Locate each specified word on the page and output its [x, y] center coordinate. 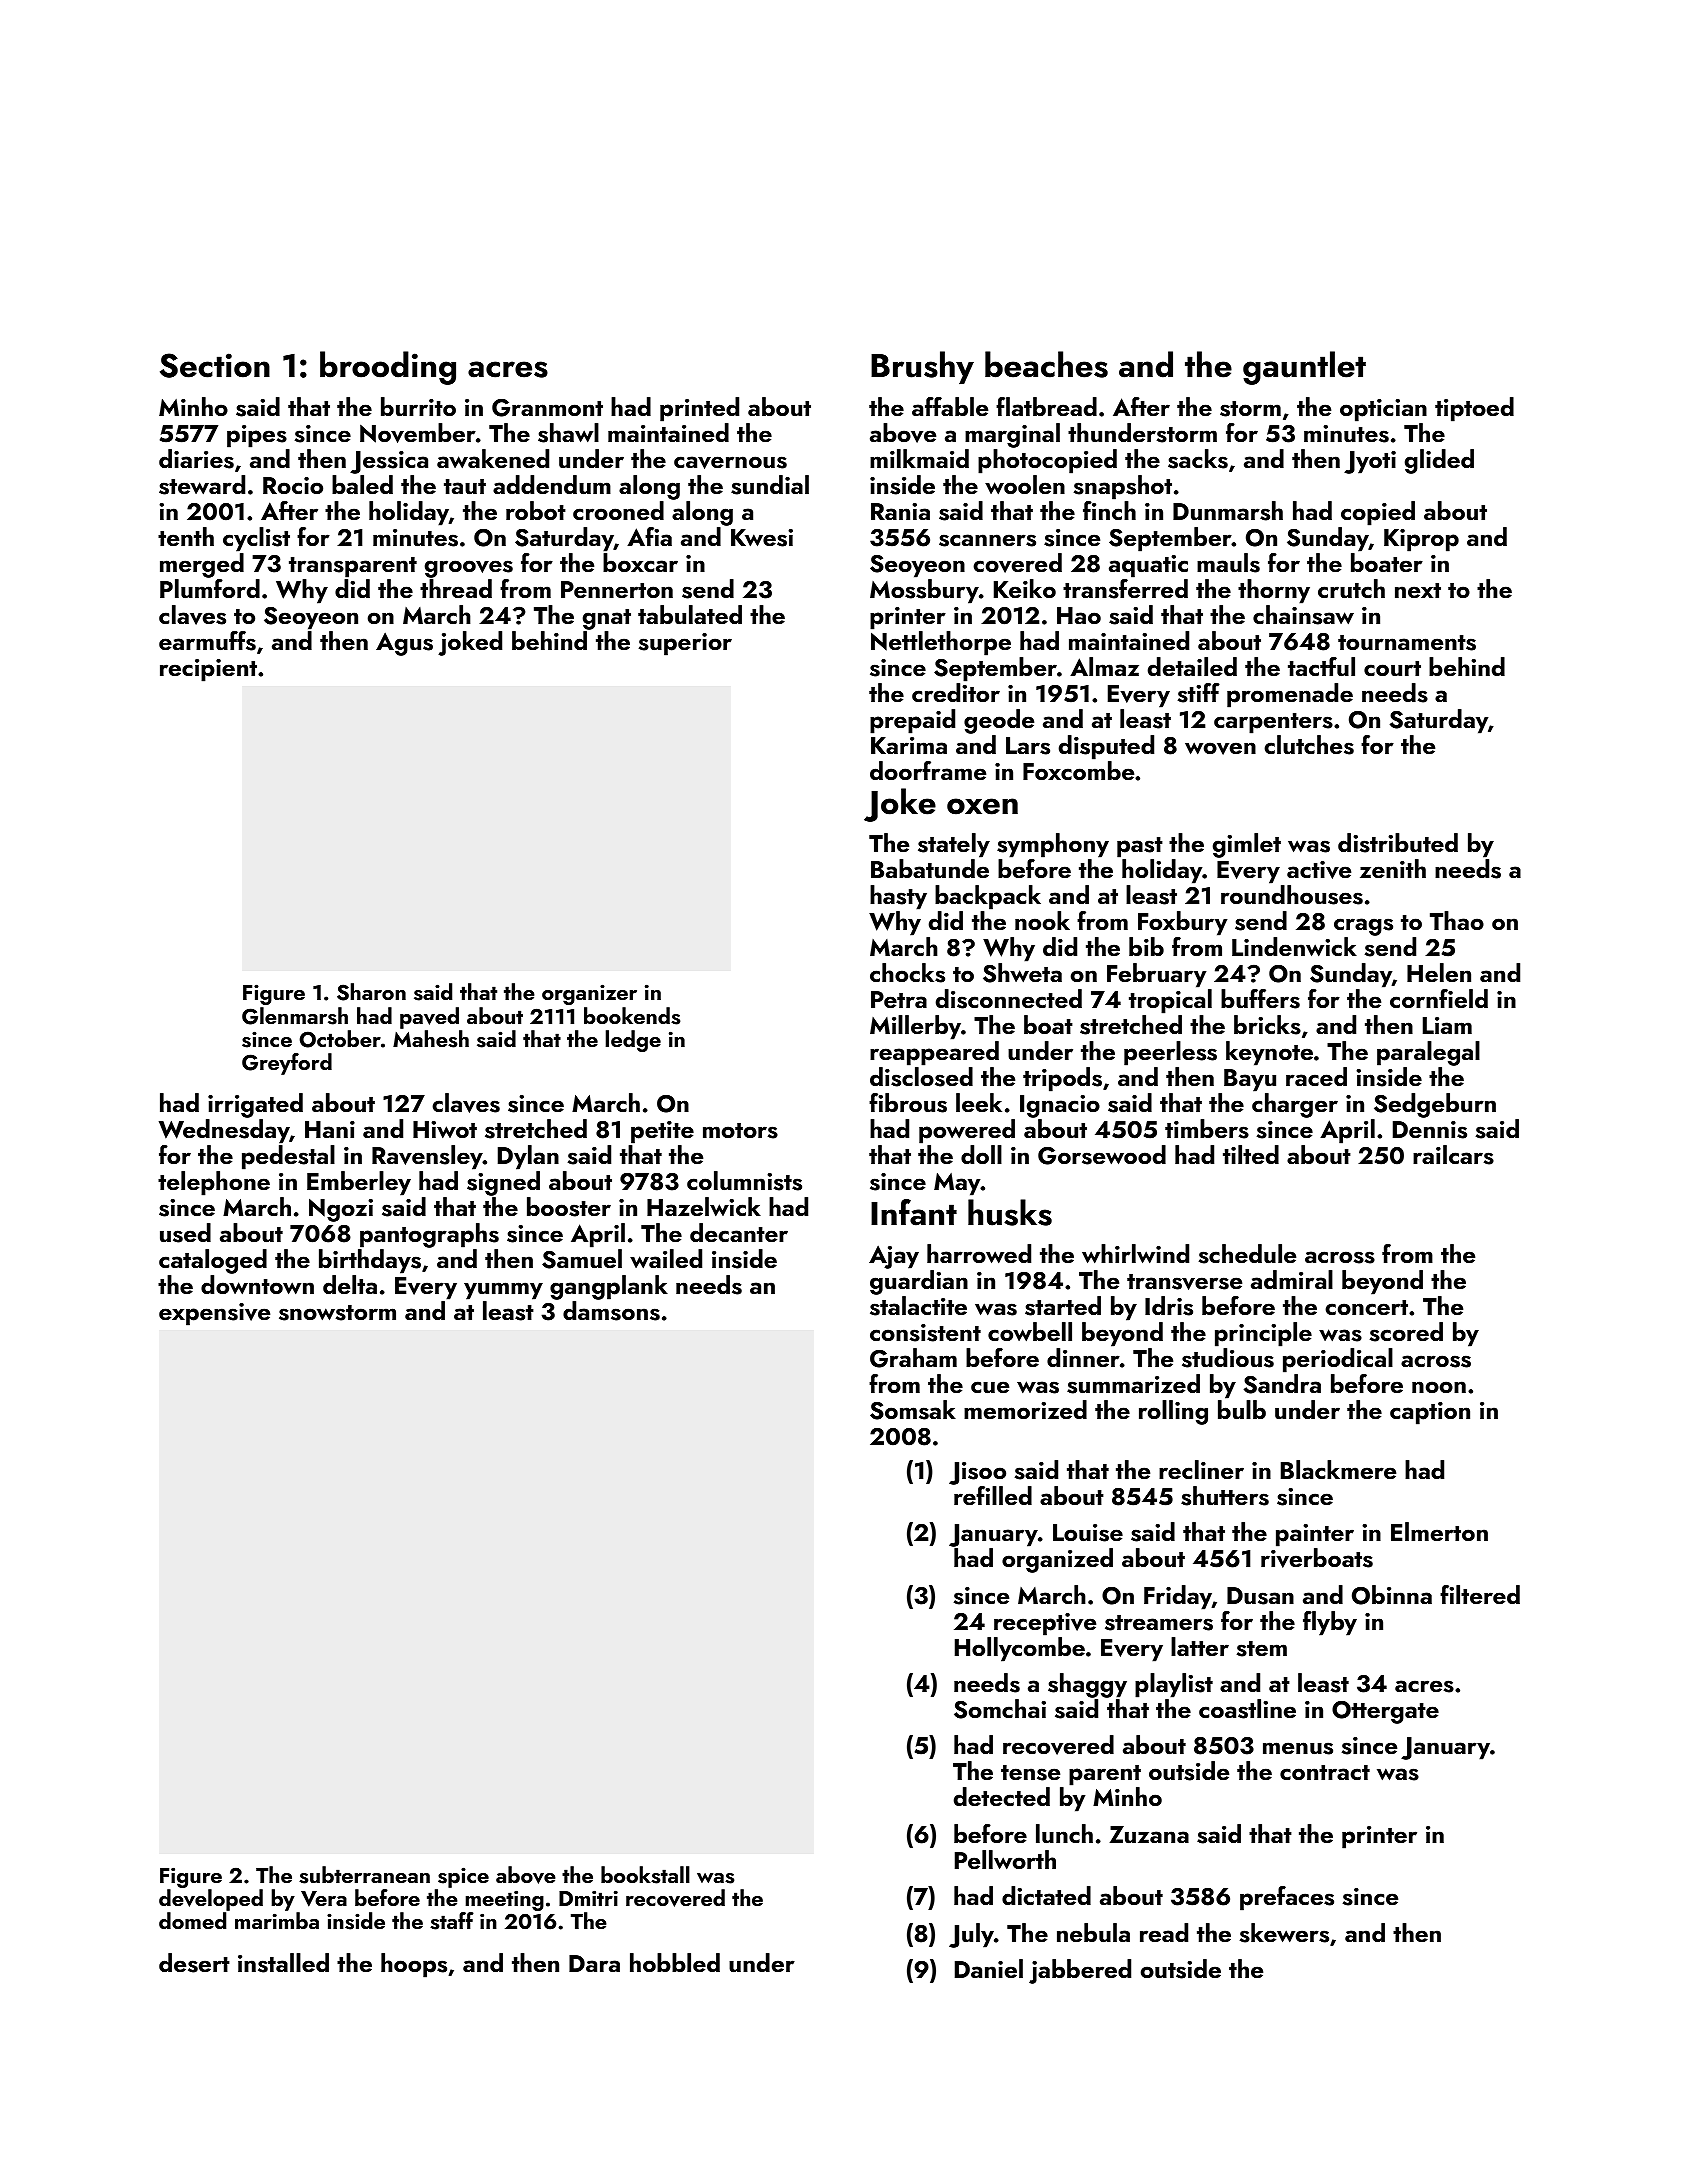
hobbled [675, 1962]
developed [211, 1900]
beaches [1046, 364]
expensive [214, 1314]
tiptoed [1474, 409]
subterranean [364, 1875]
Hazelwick [704, 1206]
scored [1406, 1332]
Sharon [371, 992]
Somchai [1000, 1709]
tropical [1170, 1001]
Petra [899, 999]
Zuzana [1149, 1834]
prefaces [1287, 1898]
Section [215, 365]
